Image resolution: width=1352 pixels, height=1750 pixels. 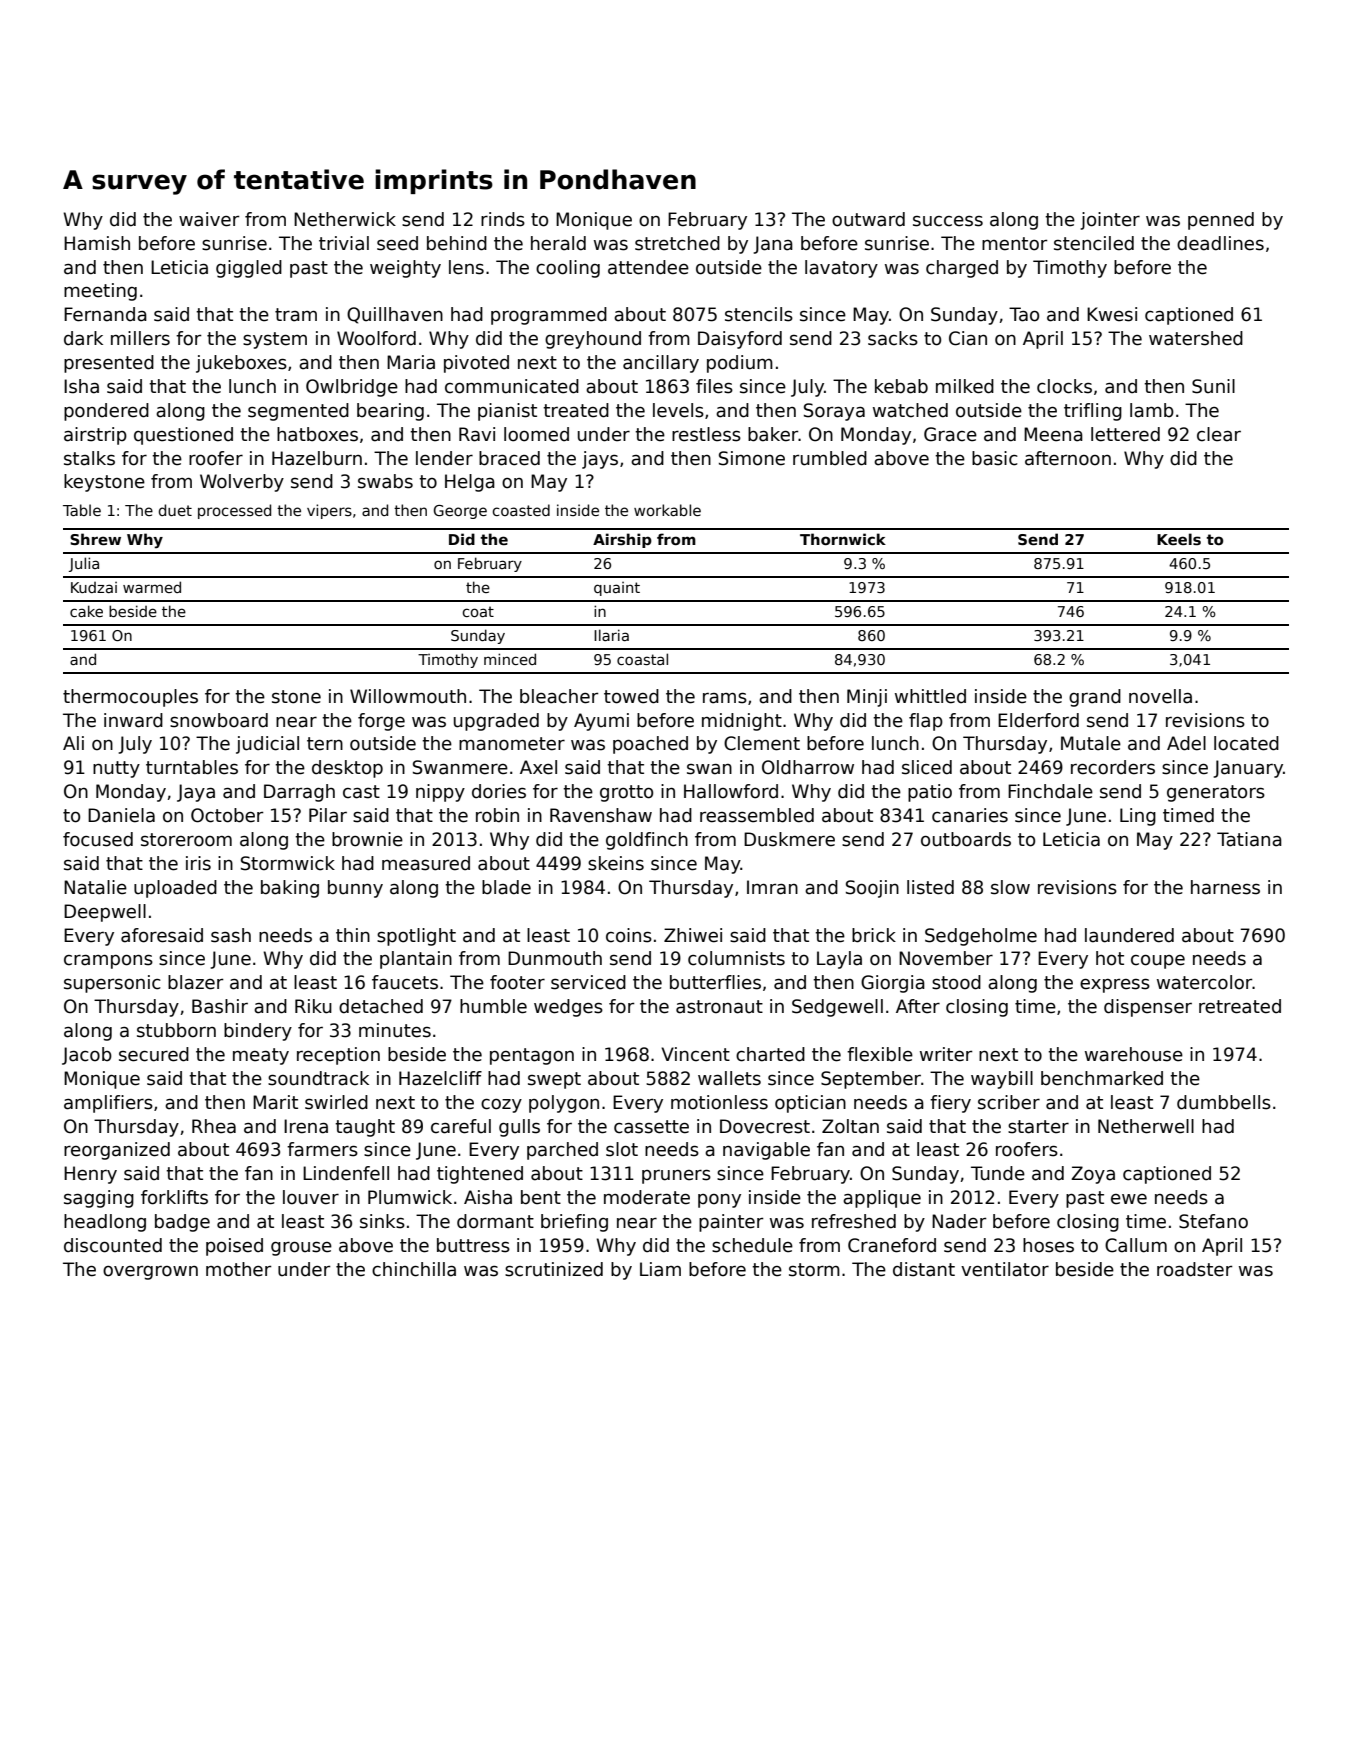 What do you see at coordinates (924, 1269) in the screenshot?
I see `distant` at bounding box center [924, 1269].
